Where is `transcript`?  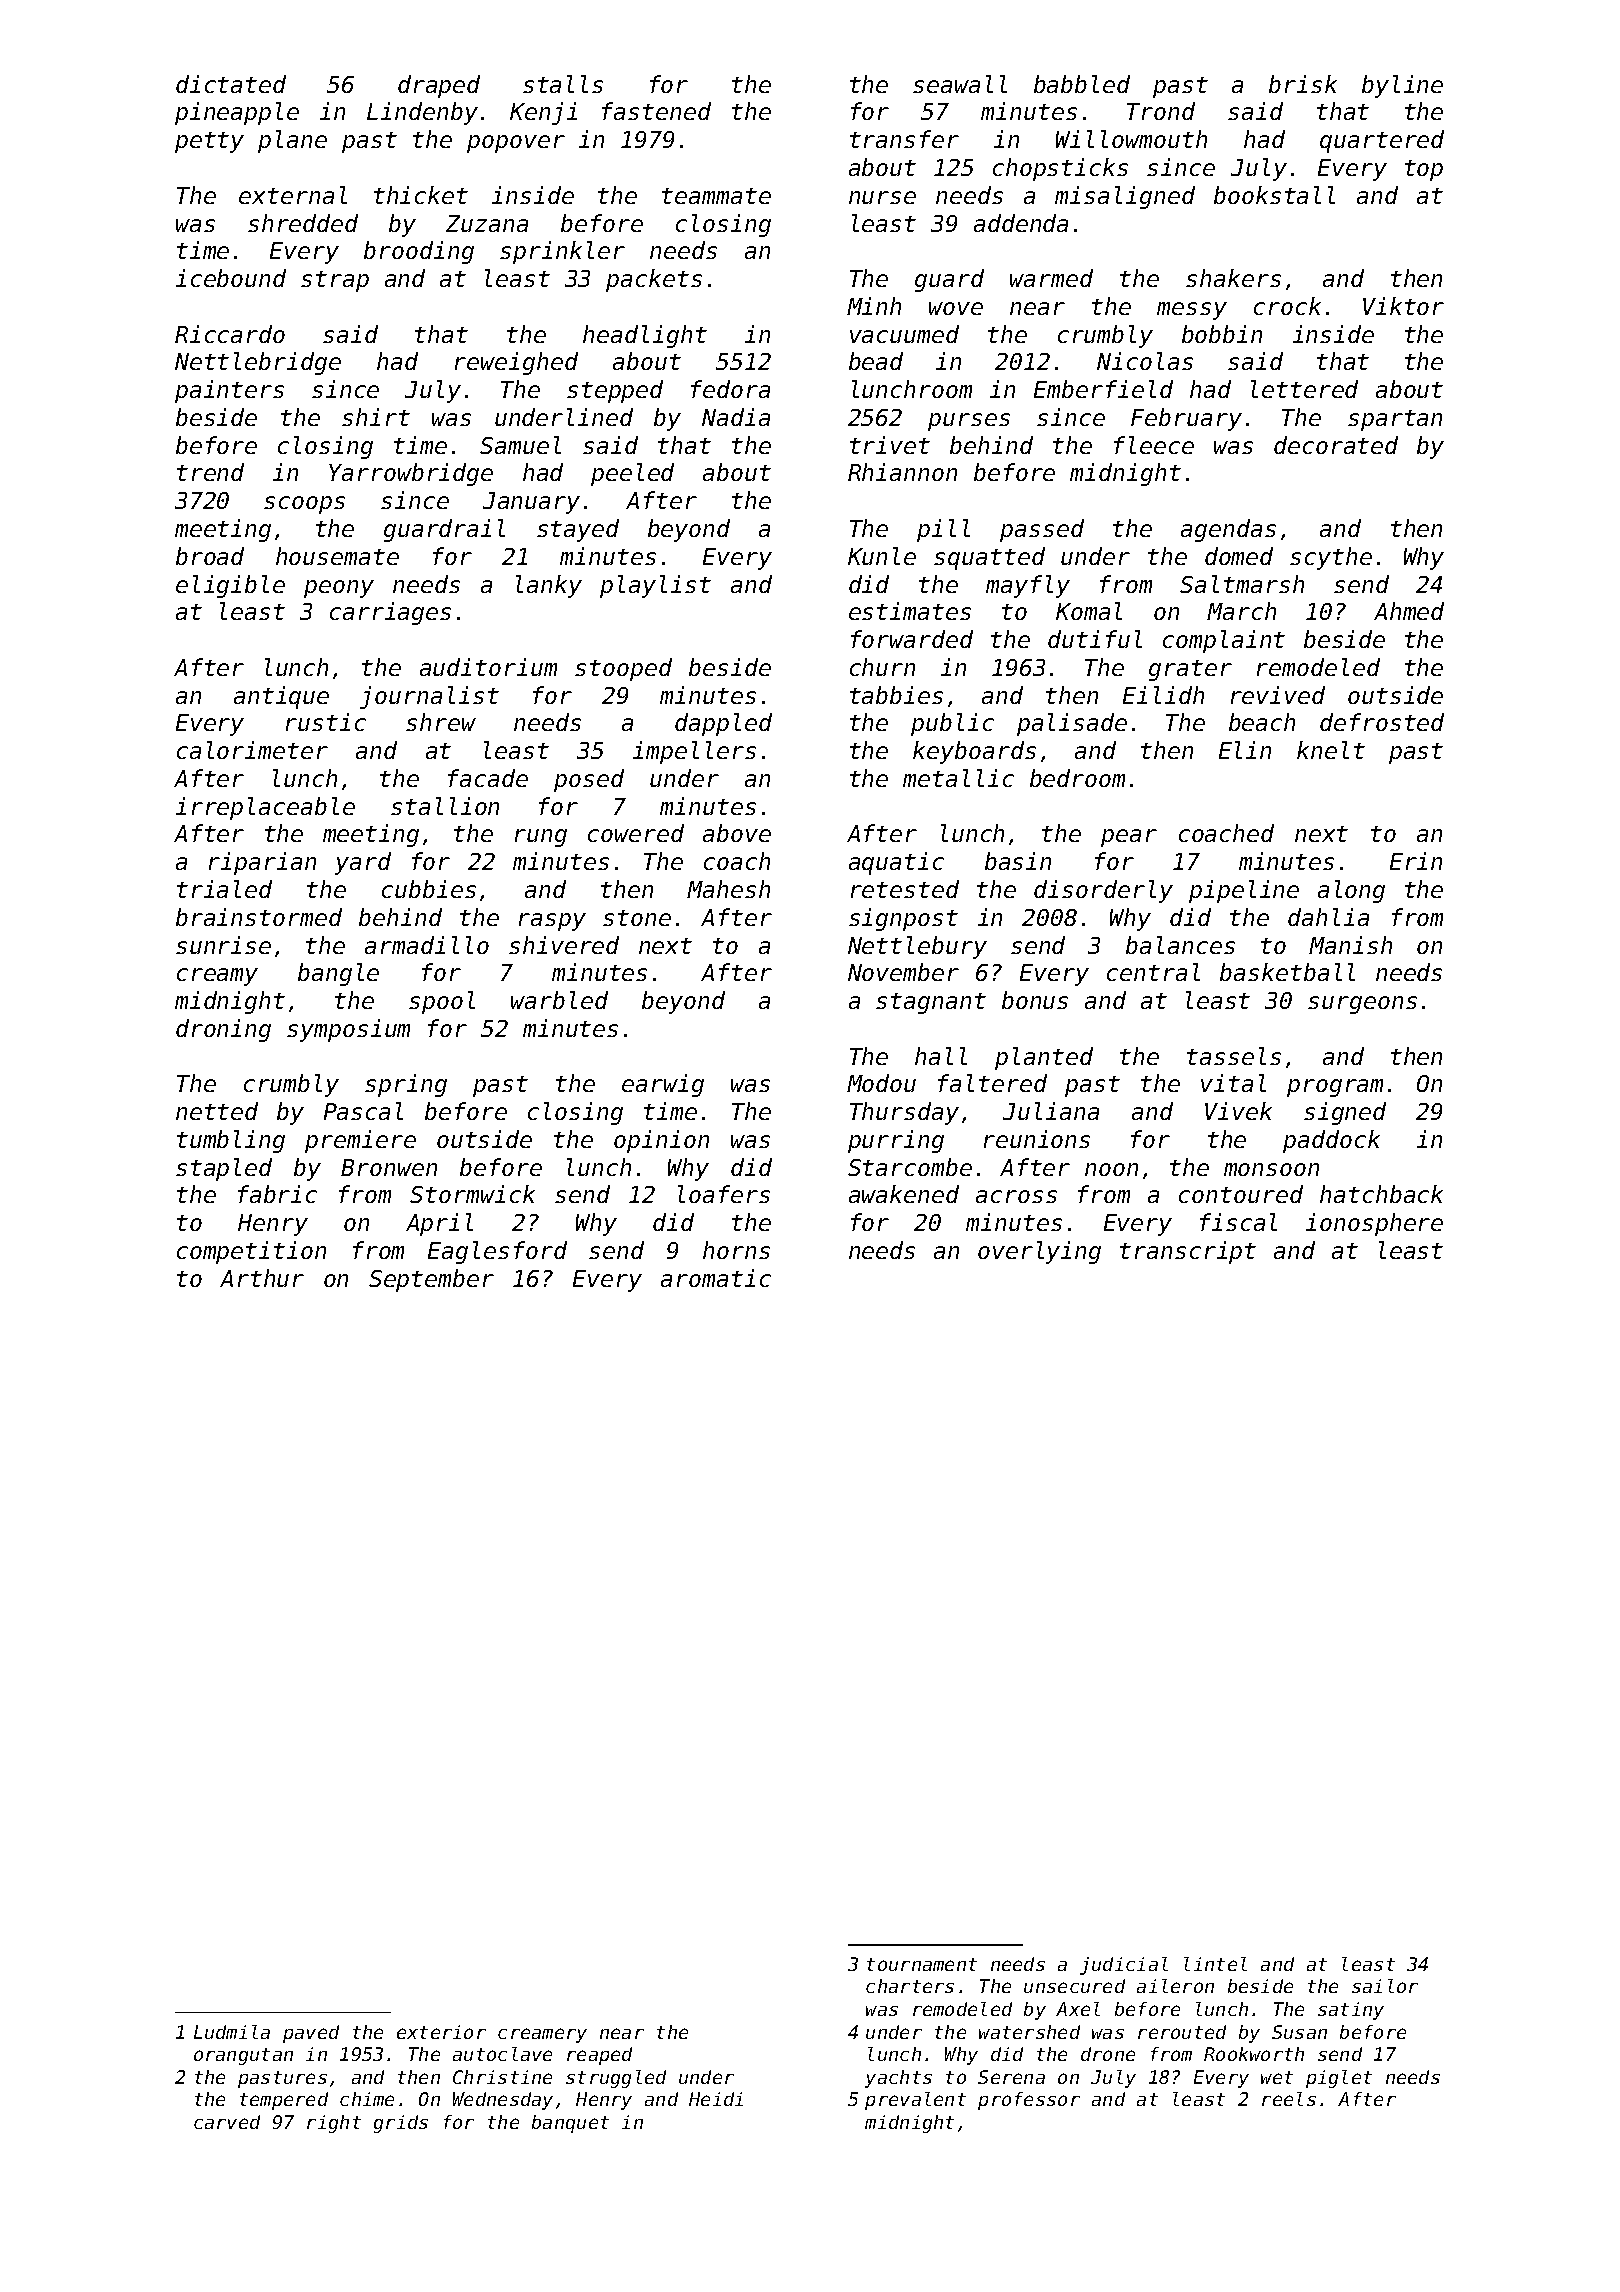 transcript is located at coordinates (1188, 1252).
